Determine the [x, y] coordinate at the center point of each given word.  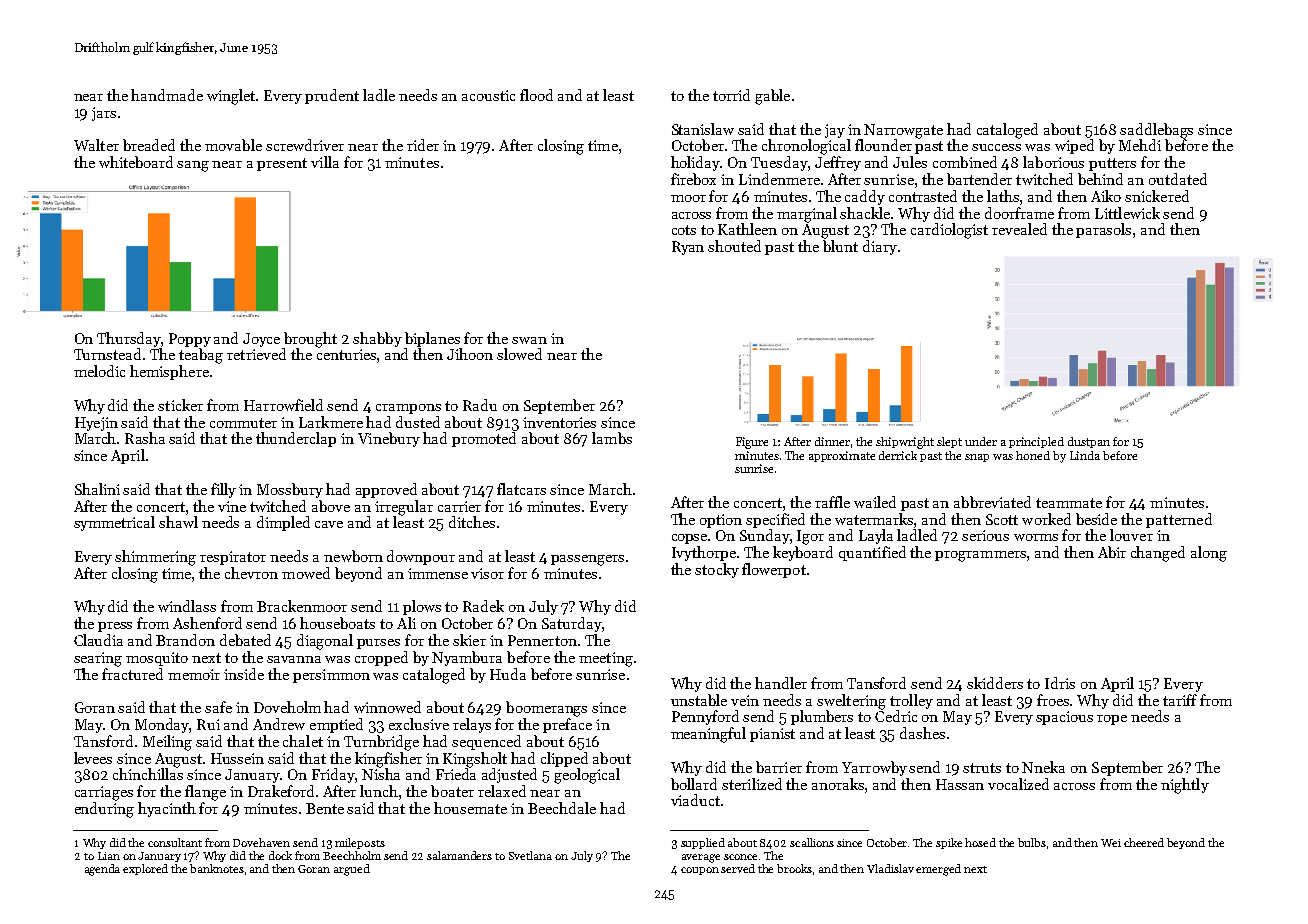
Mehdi [1140, 145]
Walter [96, 145]
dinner [832, 441]
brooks [794, 868]
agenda [102, 870]
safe [218, 707]
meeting [606, 659]
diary [880, 247]
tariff [1180, 700]
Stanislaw [703, 129]
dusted [418, 422]
